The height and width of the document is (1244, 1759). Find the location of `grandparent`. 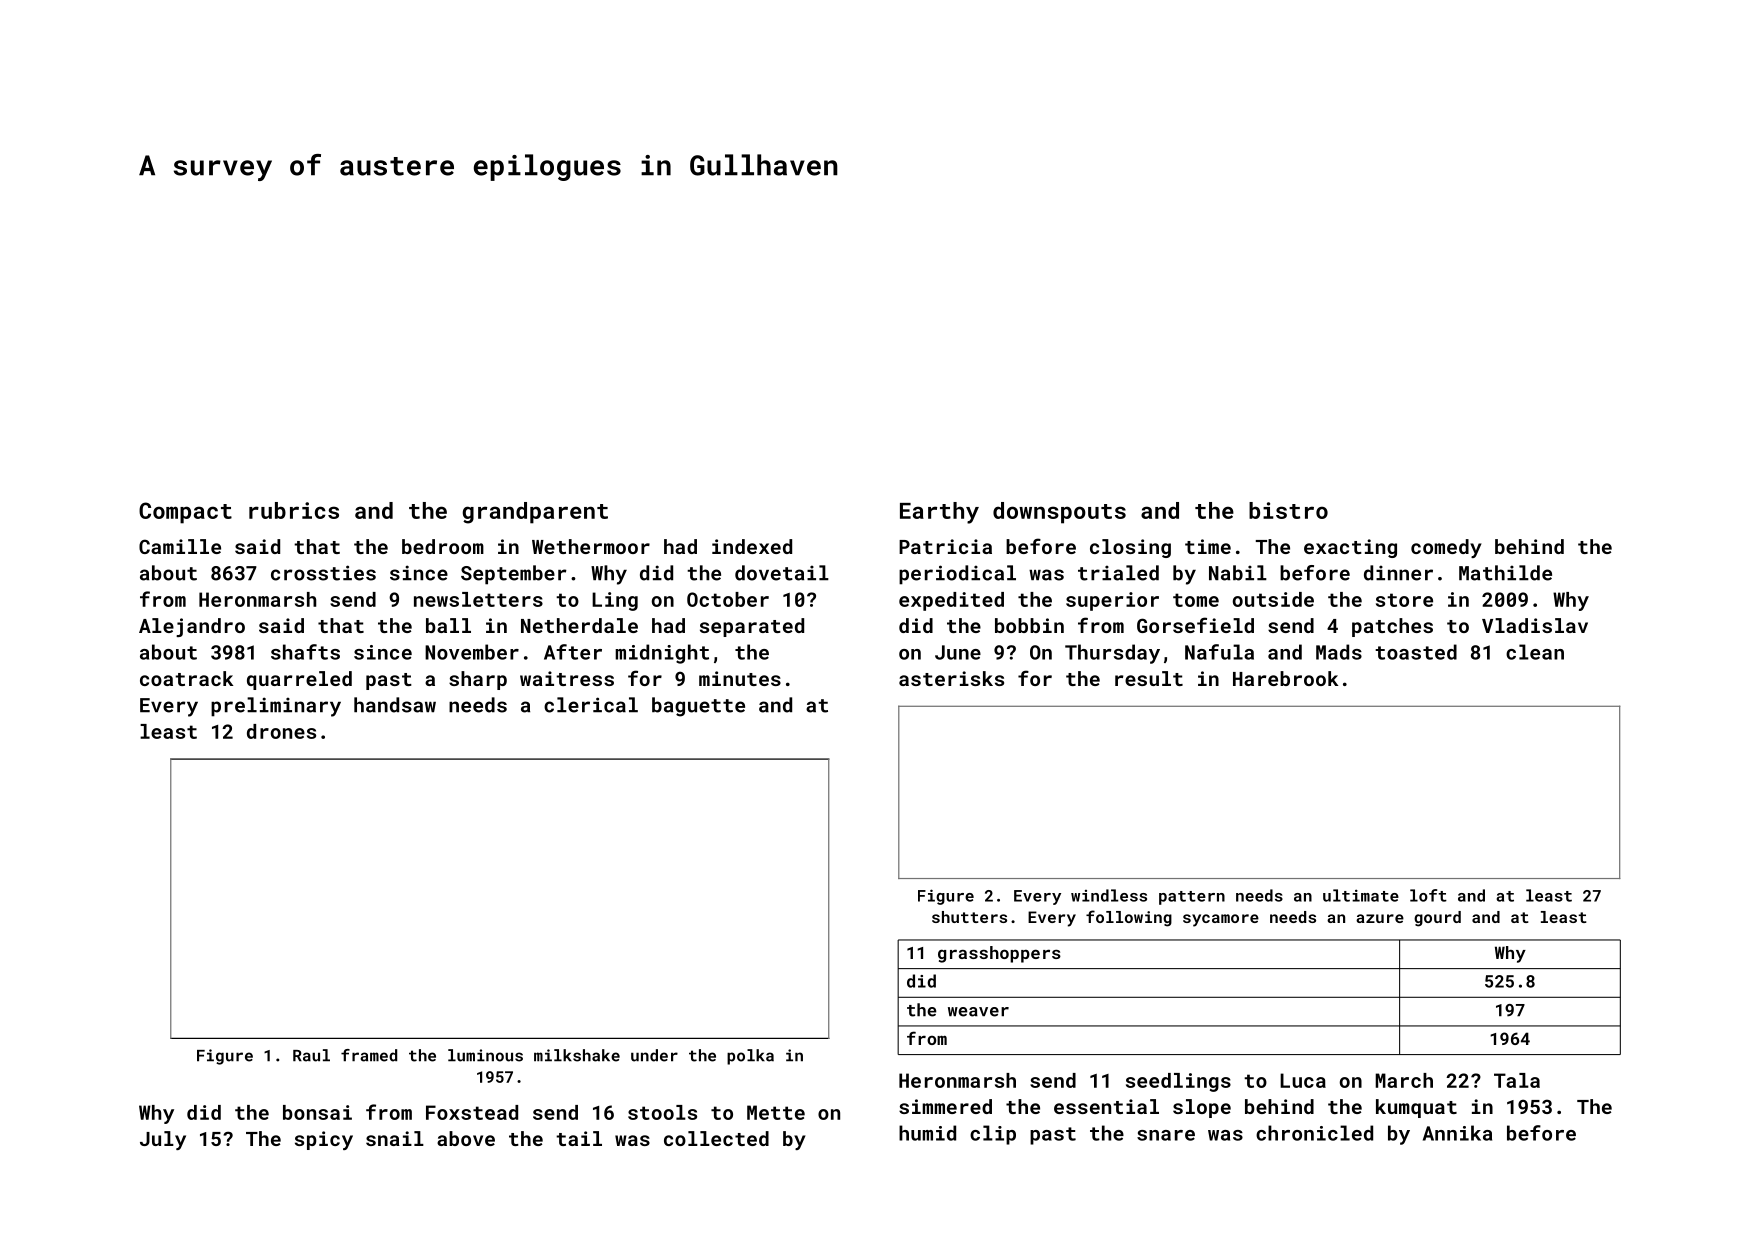

grandparent is located at coordinates (535, 513).
